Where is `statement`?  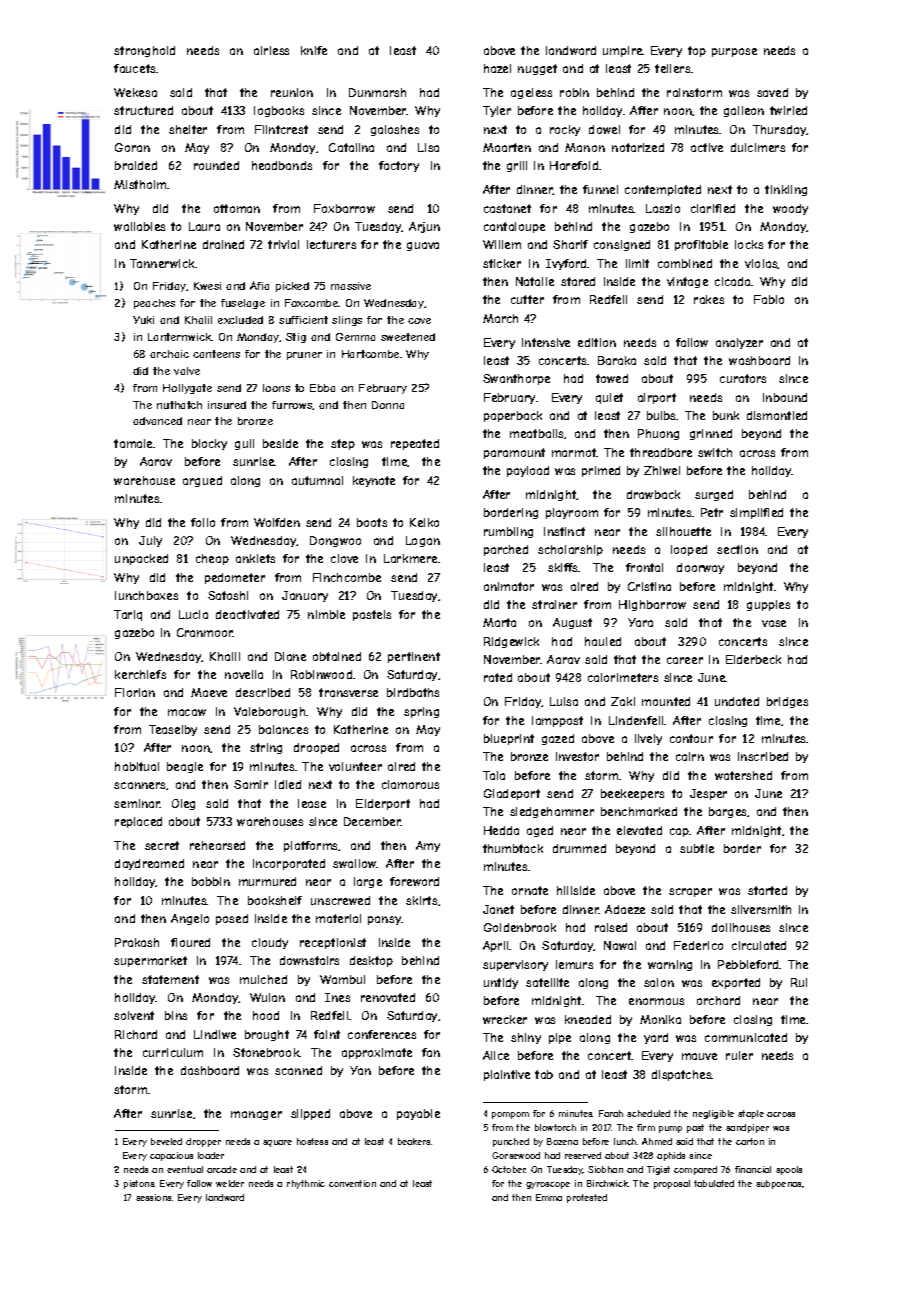
statement is located at coordinates (170, 979).
